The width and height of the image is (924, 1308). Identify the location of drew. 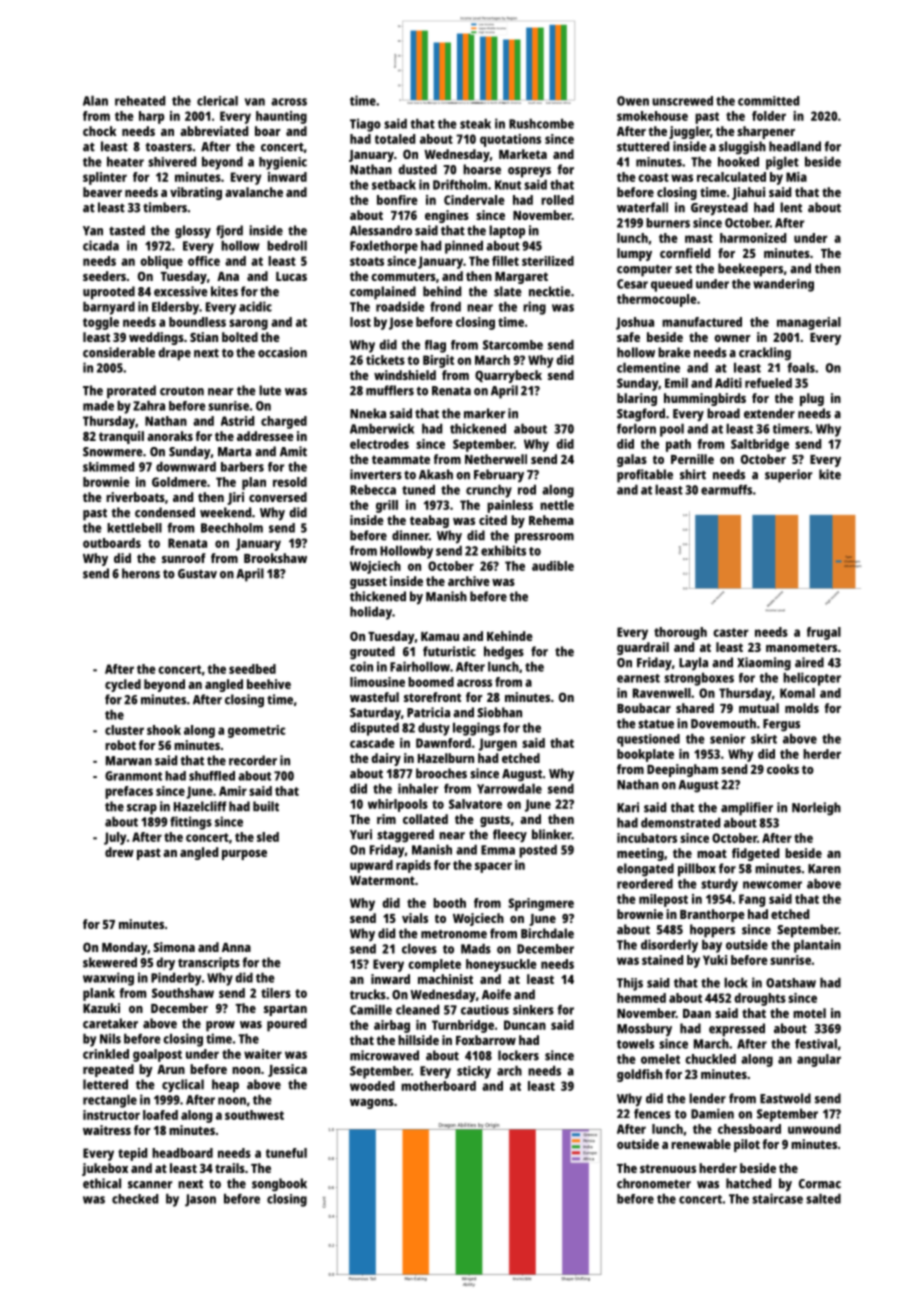
(119, 852).
